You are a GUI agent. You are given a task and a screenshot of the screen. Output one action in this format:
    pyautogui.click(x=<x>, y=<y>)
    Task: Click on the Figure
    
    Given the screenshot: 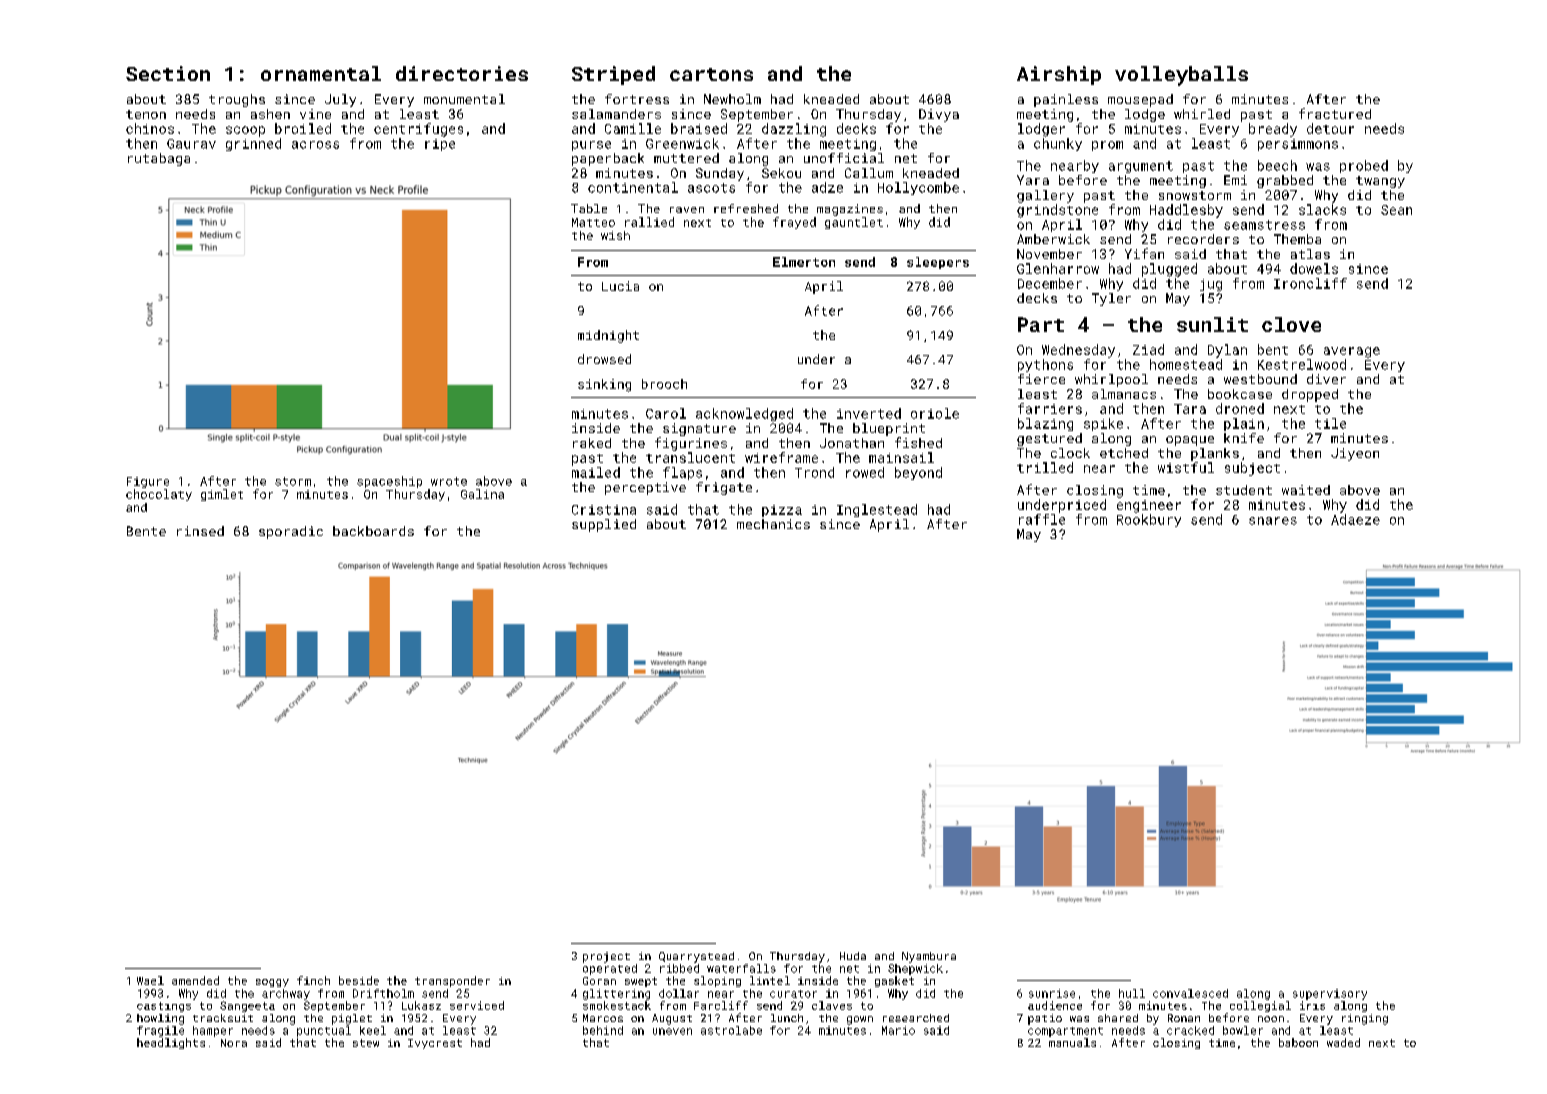 What is the action you would take?
    pyautogui.click(x=148, y=482)
